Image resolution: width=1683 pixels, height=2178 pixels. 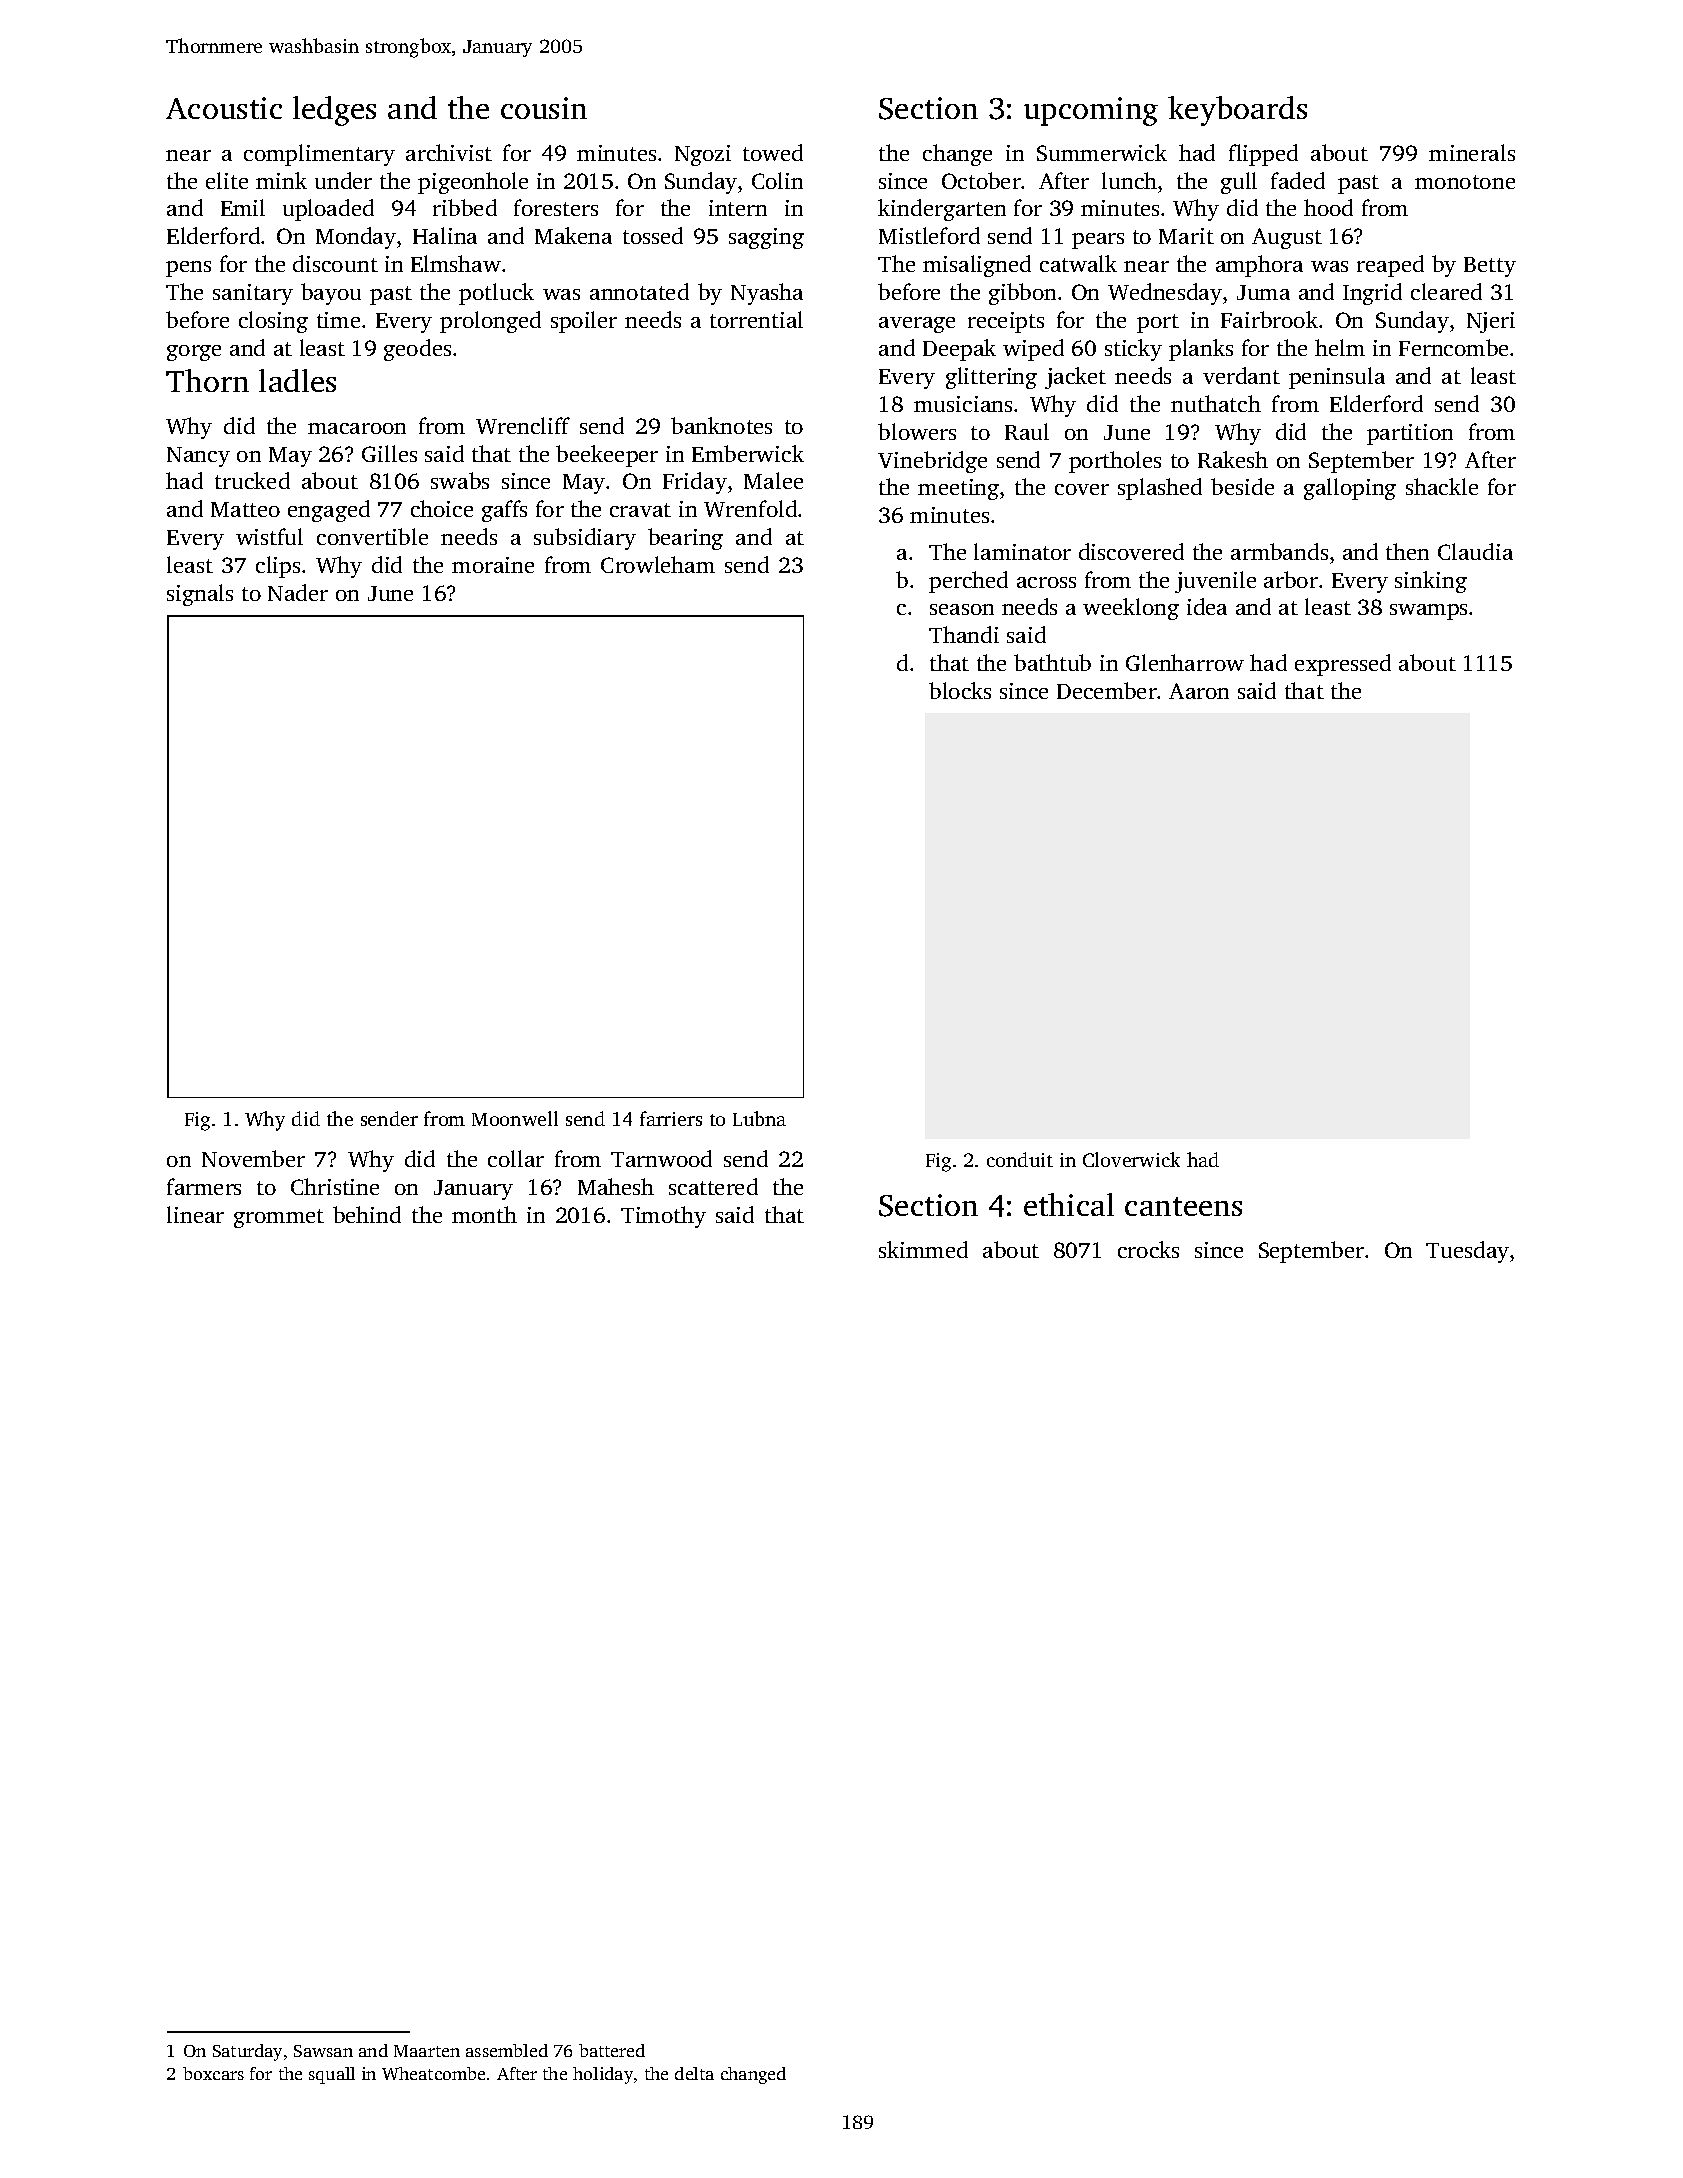 I want to click on blocks, so click(x=960, y=690).
